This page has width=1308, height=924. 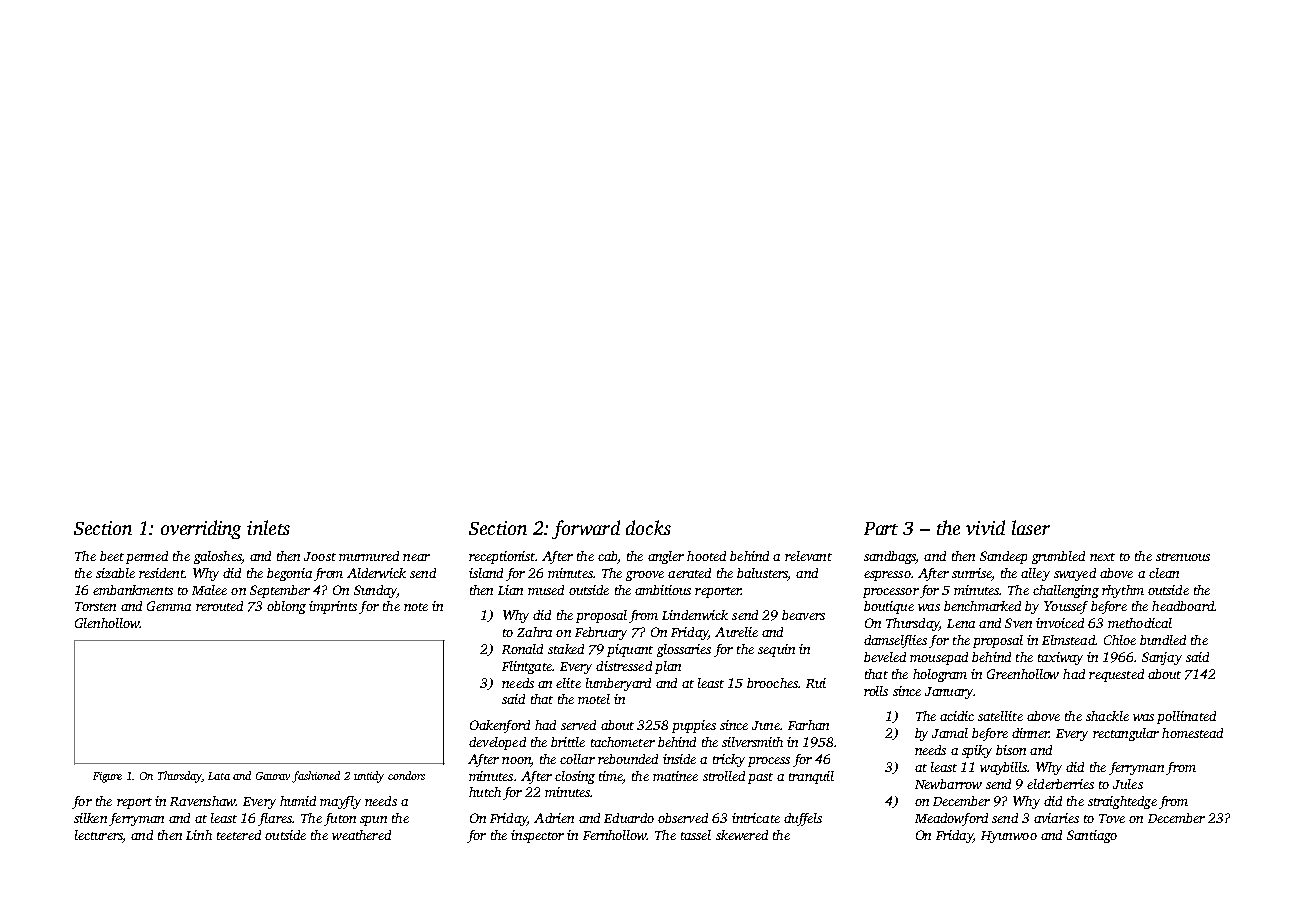 What do you see at coordinates (537, 836) in the page?
I see `inspector` at bounding box center [537, 836].
